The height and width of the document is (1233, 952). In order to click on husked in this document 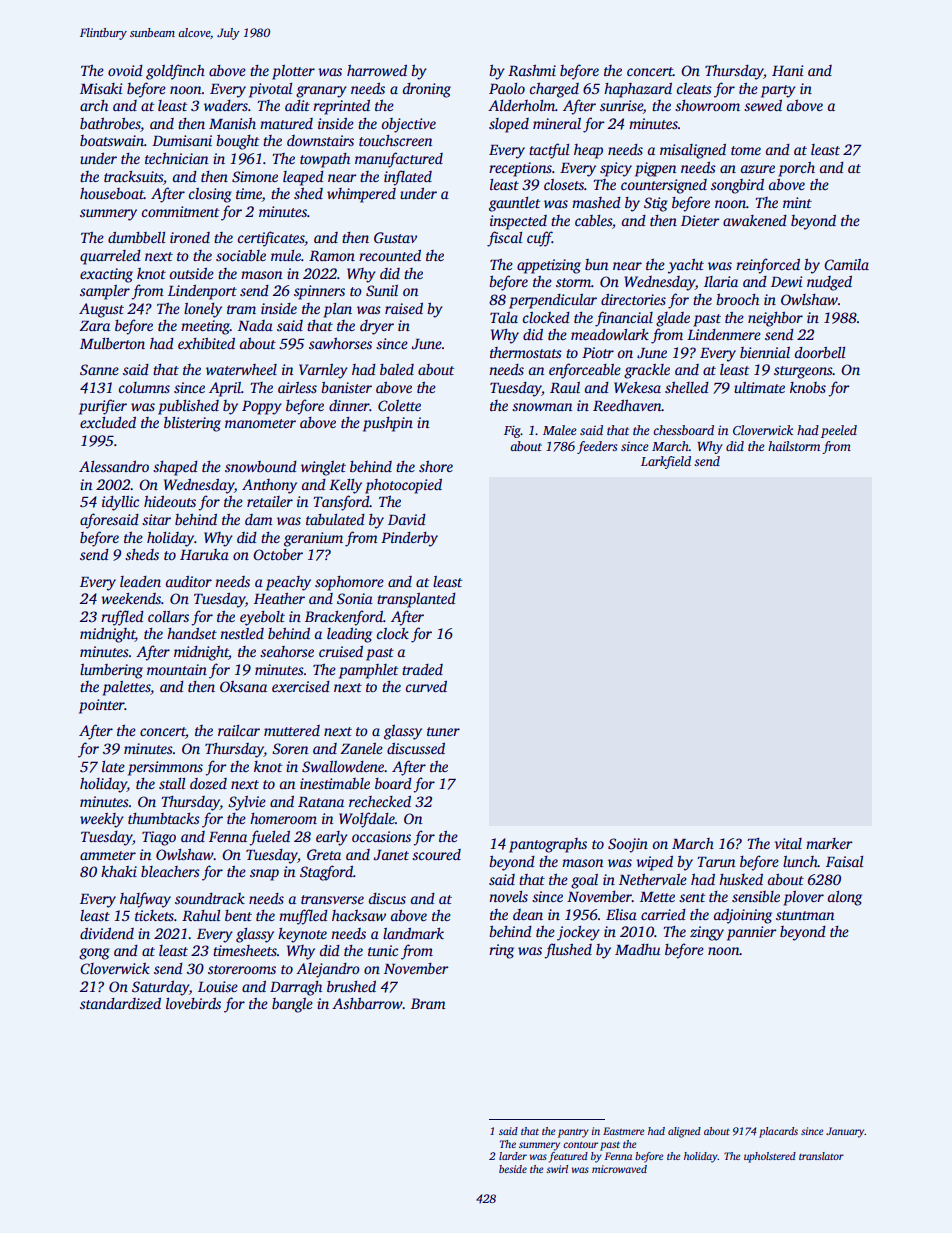, I will do `click(741, 879)`.
